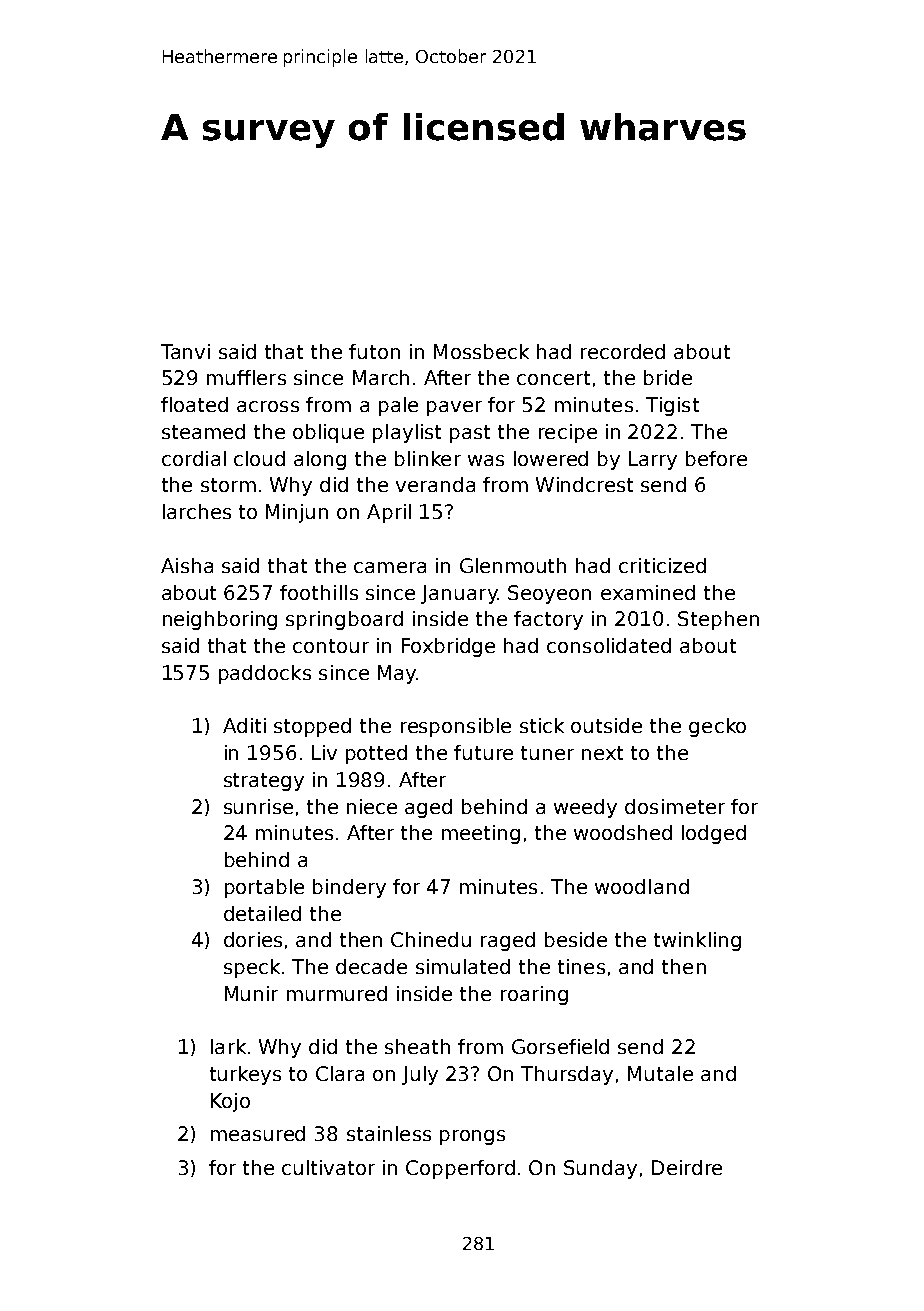 This screenshot has height=1311, width=924. Describe the element at coordinates (542, 725) in the screenshot. I see `stick` at that location.
